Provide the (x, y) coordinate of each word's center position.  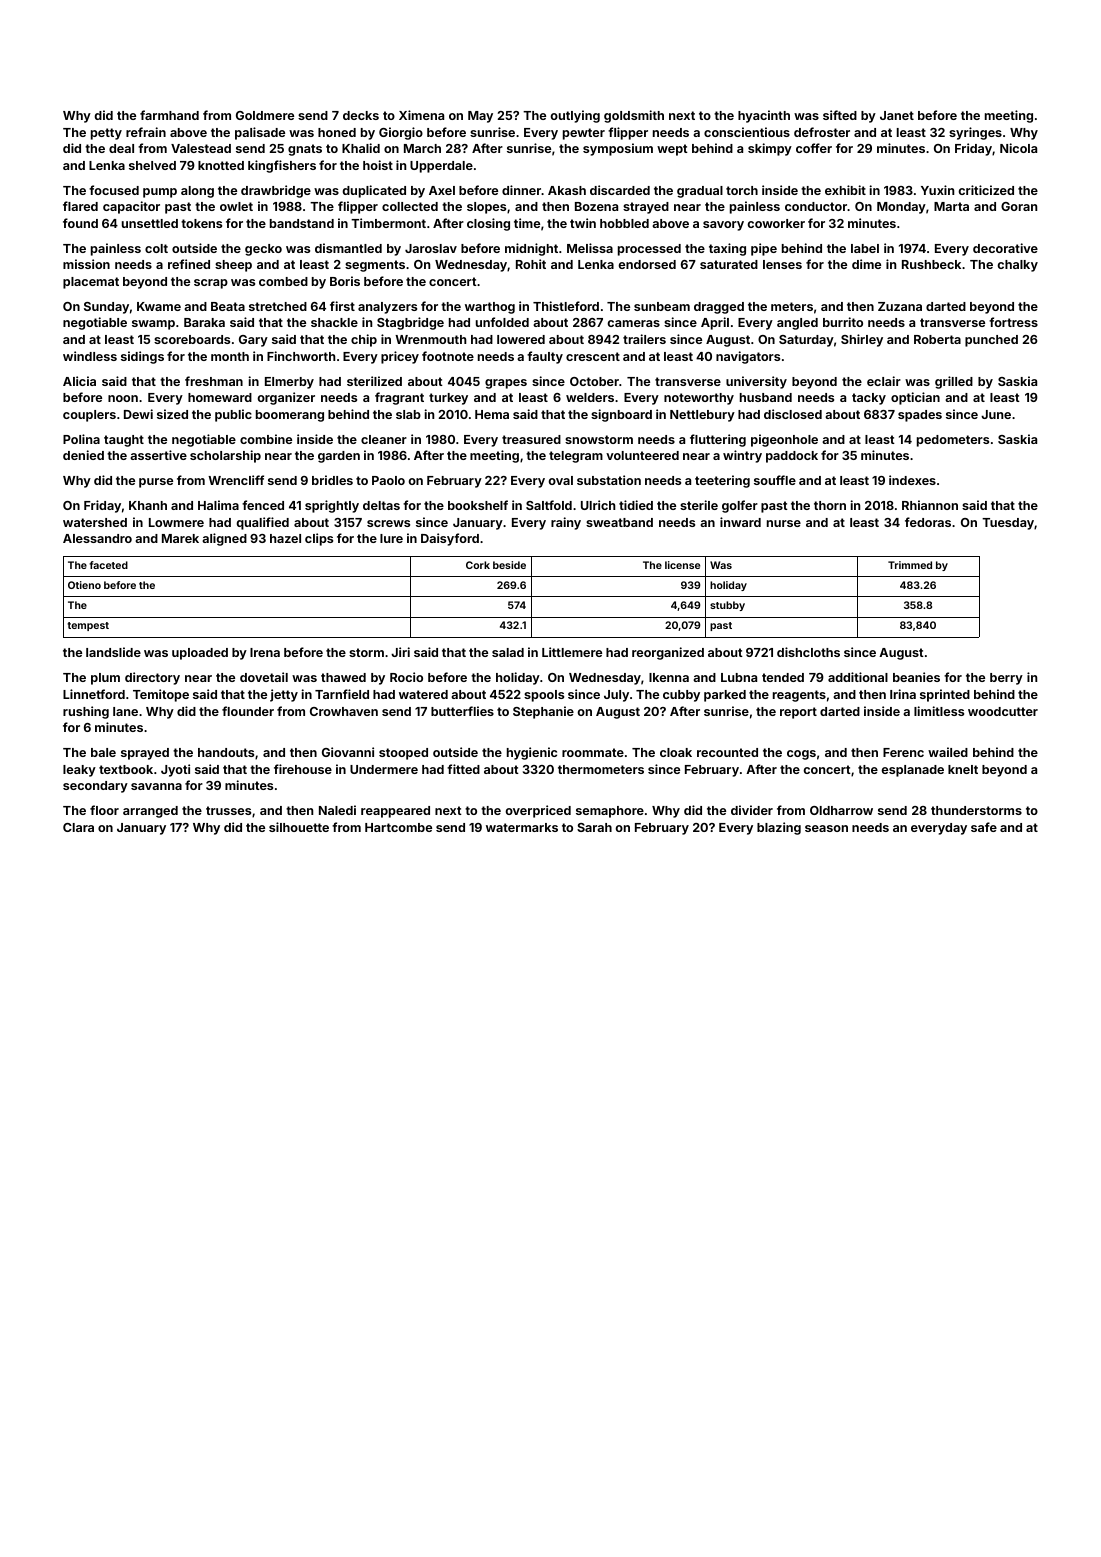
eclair (884, 381)
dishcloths (808, 652)
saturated (729, 264)
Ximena (421, 115)
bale (103, 752)
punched (991, 341)
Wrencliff (236, 480)
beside (509, 565)
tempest (88, 626)
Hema (492, 414)
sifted (840, 115)
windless (90, 356)
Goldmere (265, 115)
